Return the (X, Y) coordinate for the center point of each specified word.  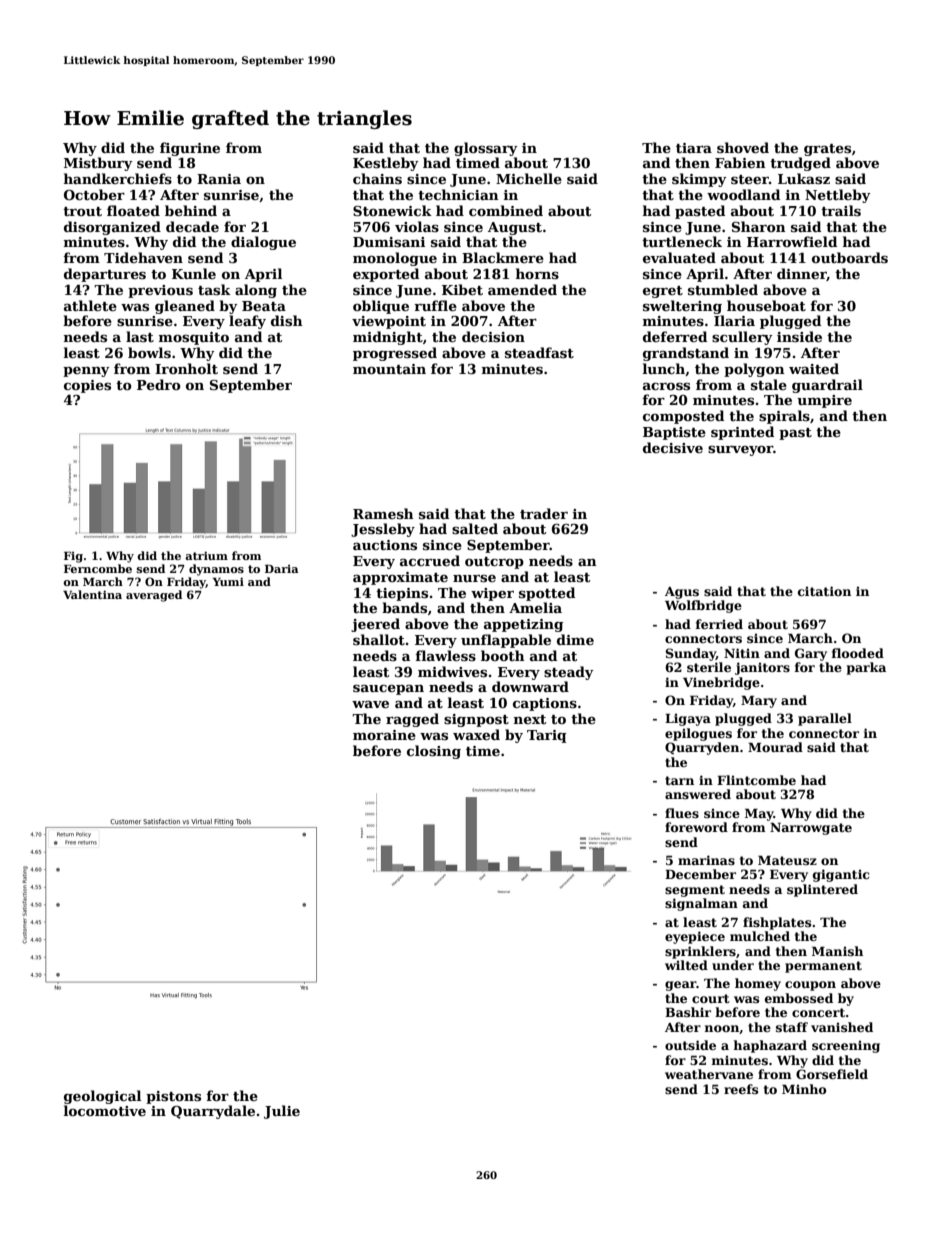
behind (191, 210)
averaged (154, 596)
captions (545, 704)
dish (287, 320)
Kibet (462, 289)
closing (434, 752)
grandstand (686, 354)
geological (102, 1097)
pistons (173, 1097)
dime (575, 639)
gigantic (841, 875)
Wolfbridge (703, 606)
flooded (858, 653)
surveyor (740, 451)
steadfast (539, 352)
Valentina (92, 594)
